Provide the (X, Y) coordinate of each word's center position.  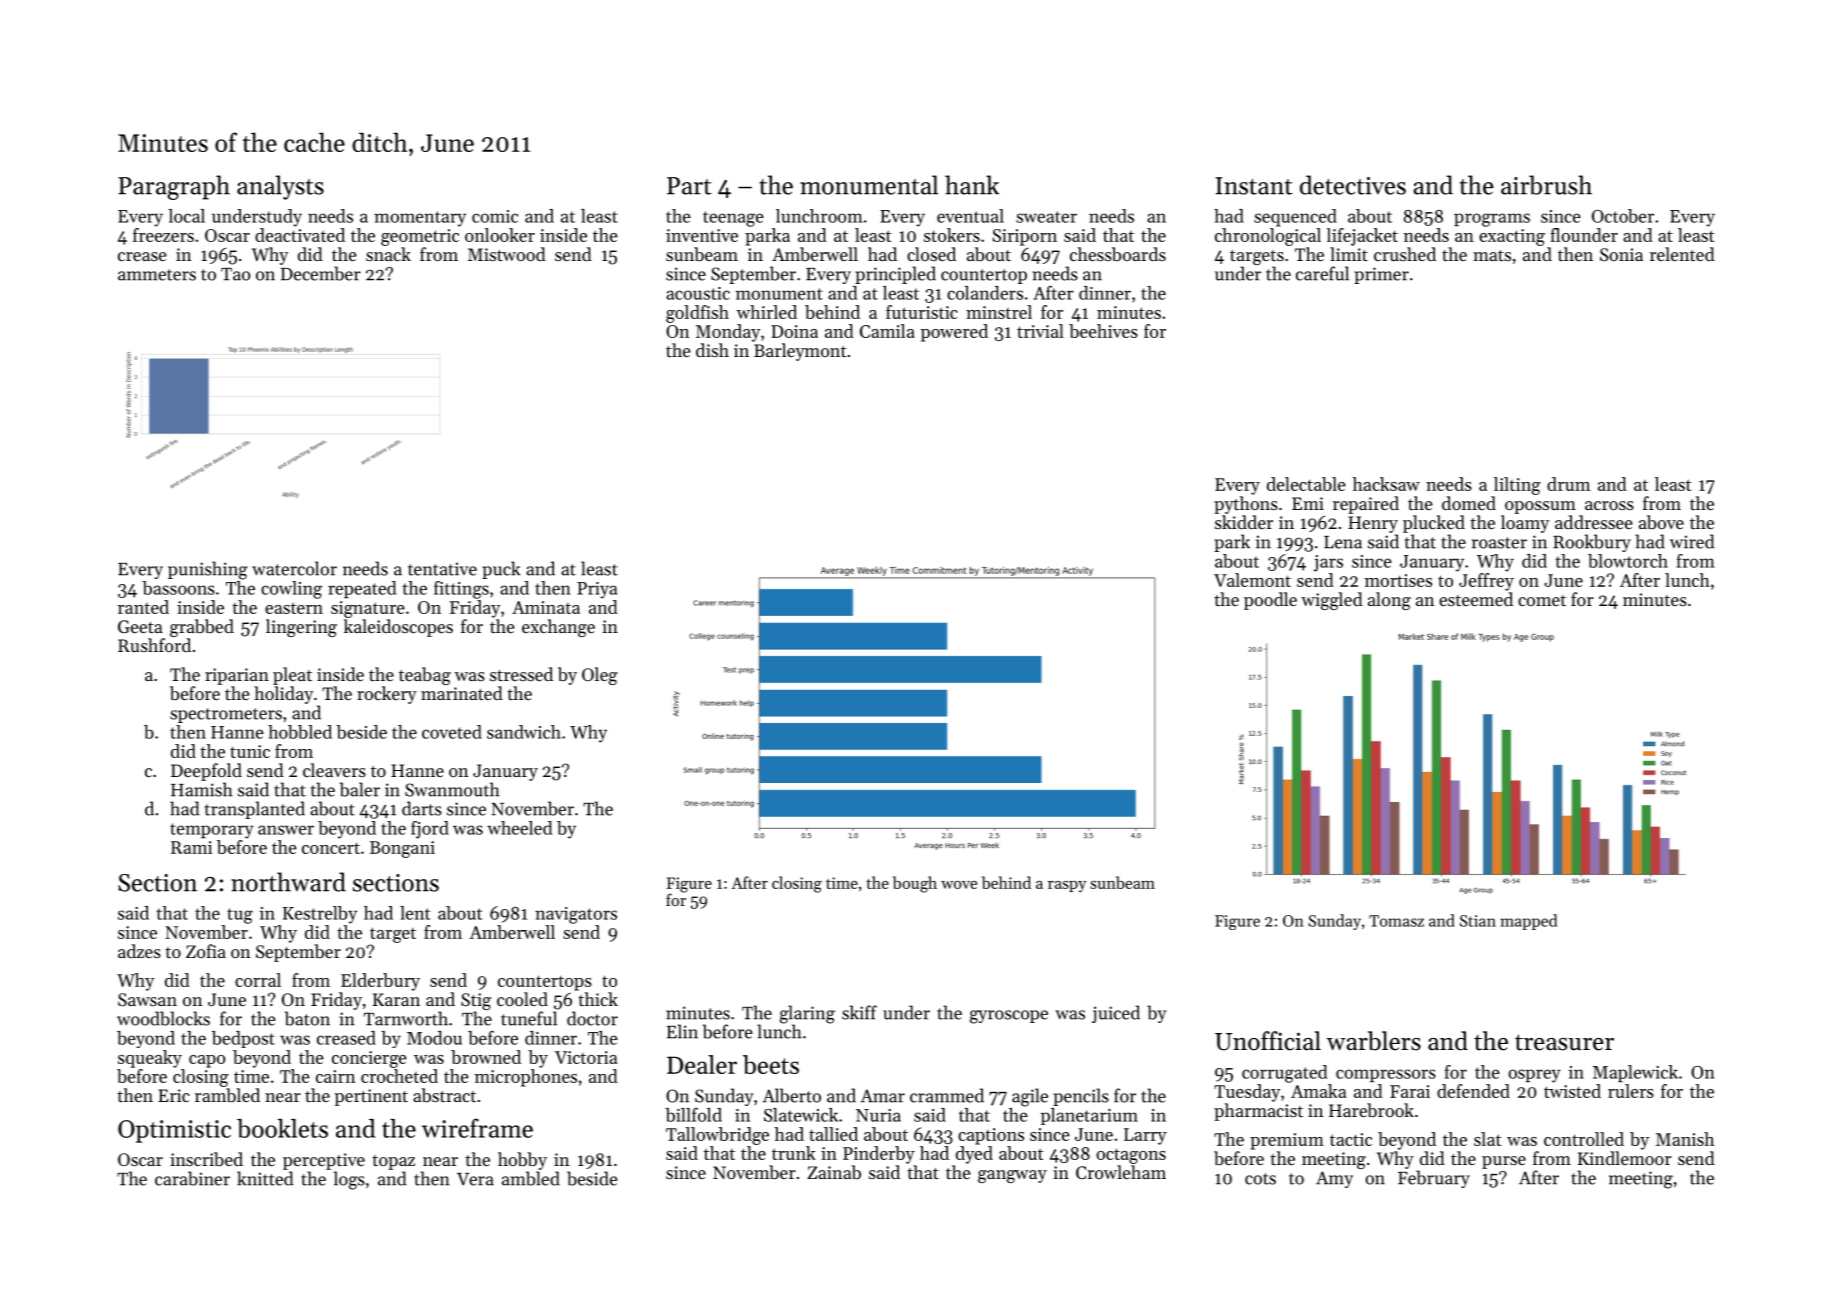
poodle (1270, 601)
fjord (430, 830)
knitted (265, 1178)
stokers (952, 235)
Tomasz (1396, 921)
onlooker (500, 235)
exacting (1512, 237)
